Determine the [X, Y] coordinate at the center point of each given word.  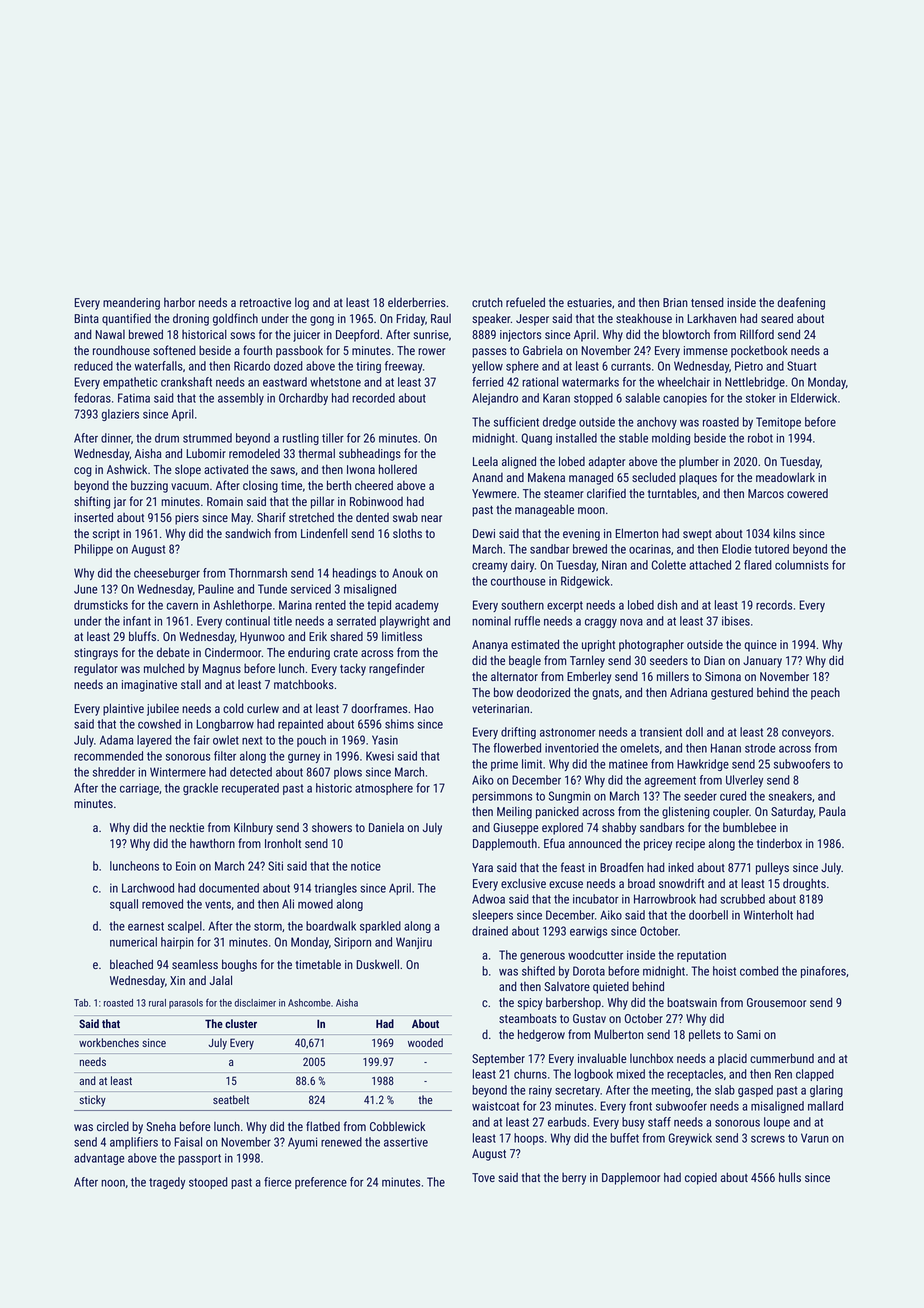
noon [113, 1183]
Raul [441, 318]
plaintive [123, 709]
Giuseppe [515, 829]
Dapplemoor [631, 1178]
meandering [131, 303]
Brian [675, 302]
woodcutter [595, 955]
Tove [483, 1177]
